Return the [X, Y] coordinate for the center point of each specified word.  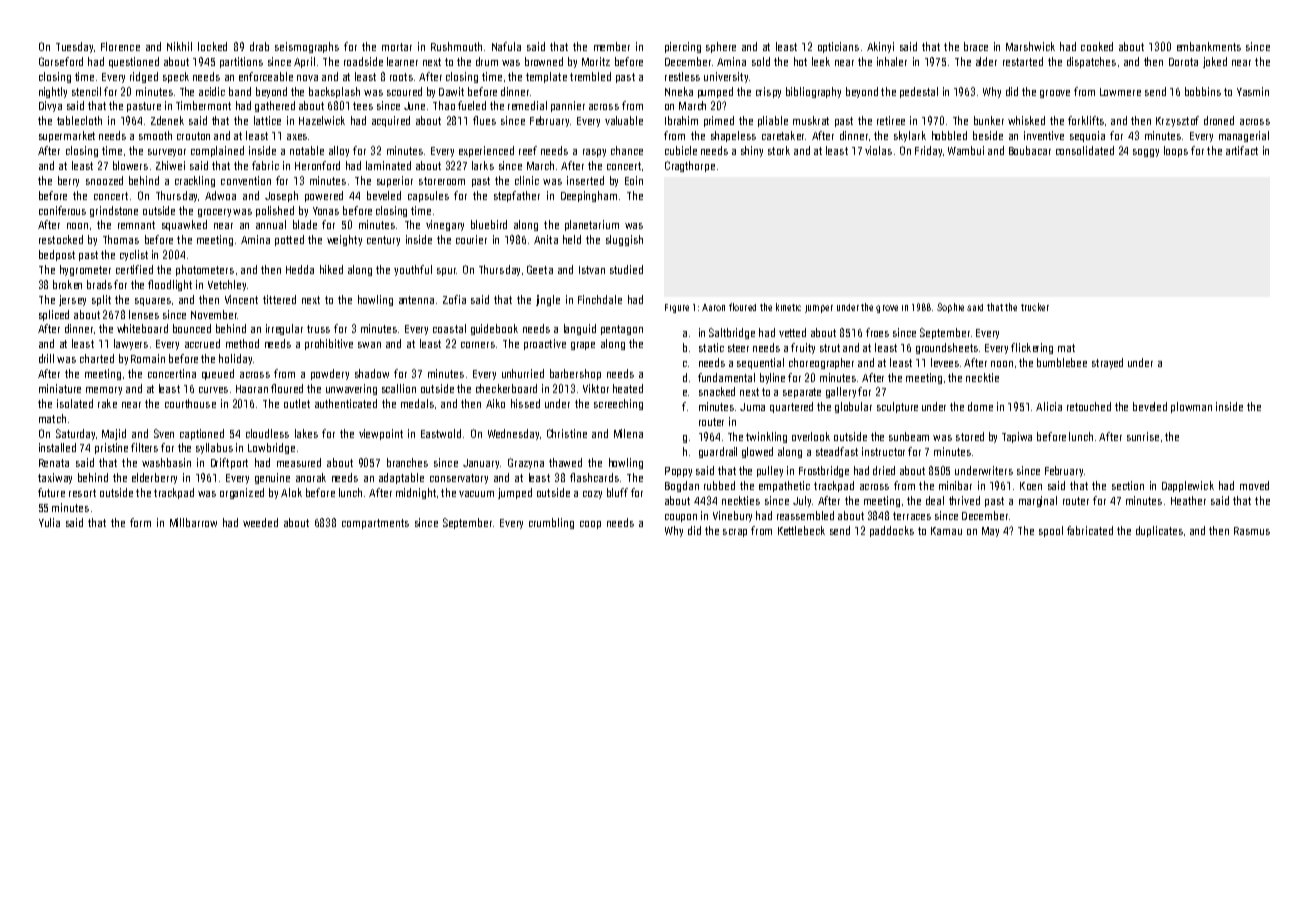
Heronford [317, 165]
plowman [1191, 407]
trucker [1035, 307]
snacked [717, 391]
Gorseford [61, 61]
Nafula [506, 46]
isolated [75, 403]
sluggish [624, 240]
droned [1219, 120]
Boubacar [1030, 150]
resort [82, 493]
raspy [594, 153]
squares [153, 302]
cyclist [134, 255]
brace [976, 46]
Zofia [454, 299]
